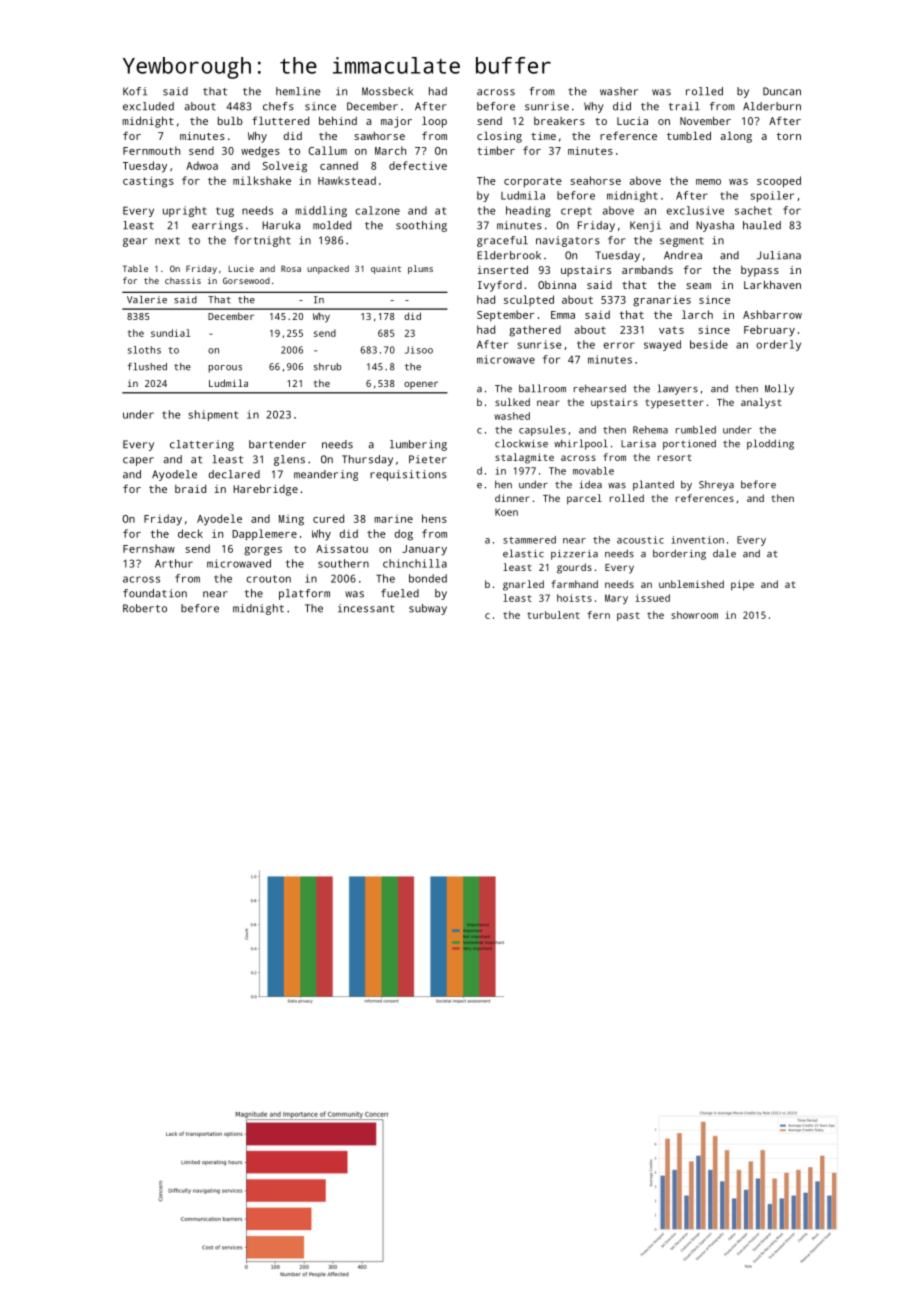  What do you see at coordinates (782, 91) in the page?
I see `Duncan` at bounding box center [782, 91].
